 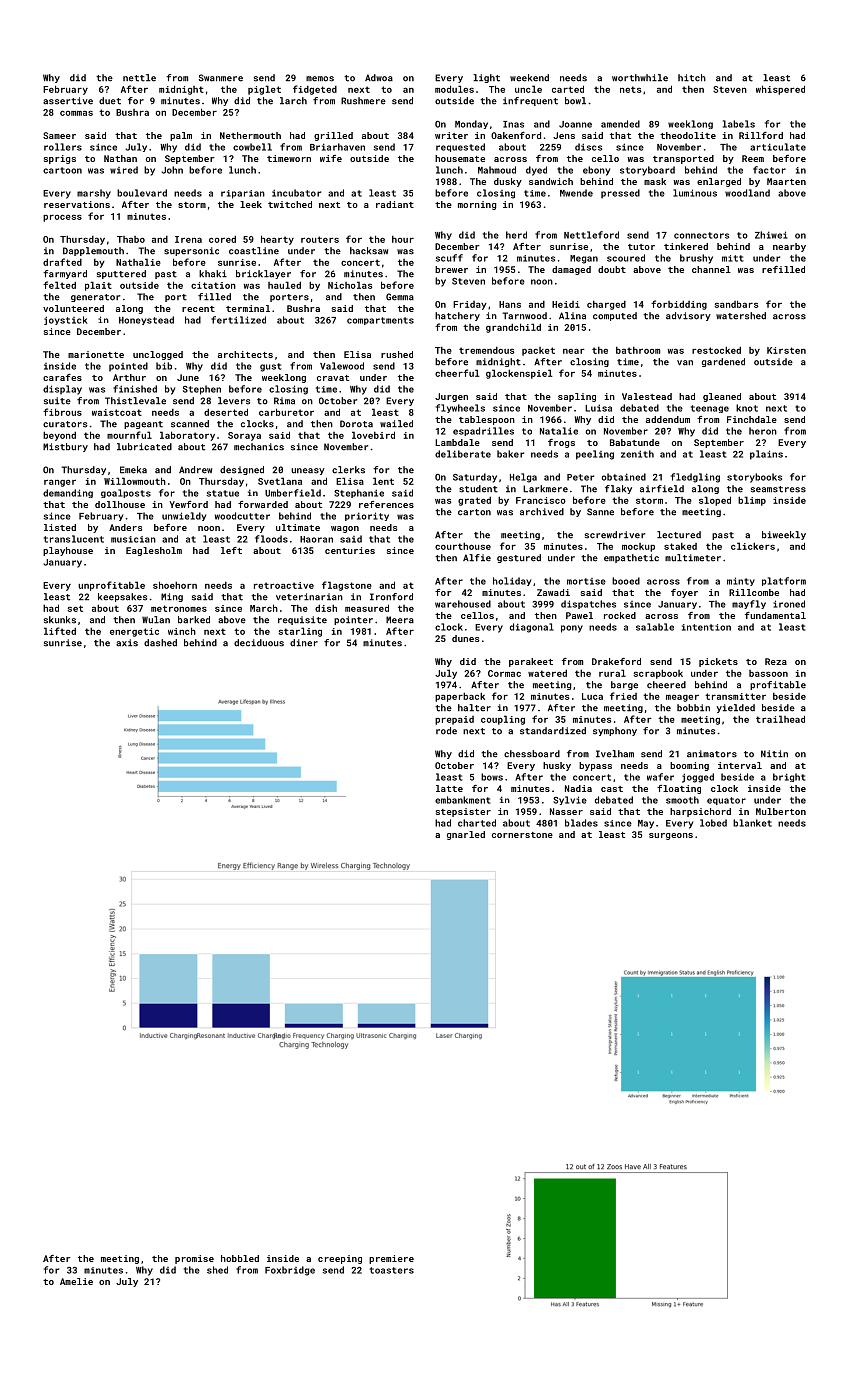 What do you see at coordinates (392, 1270) in the screenshot?
I see `toasters` at bounding box center [392, 1270].
